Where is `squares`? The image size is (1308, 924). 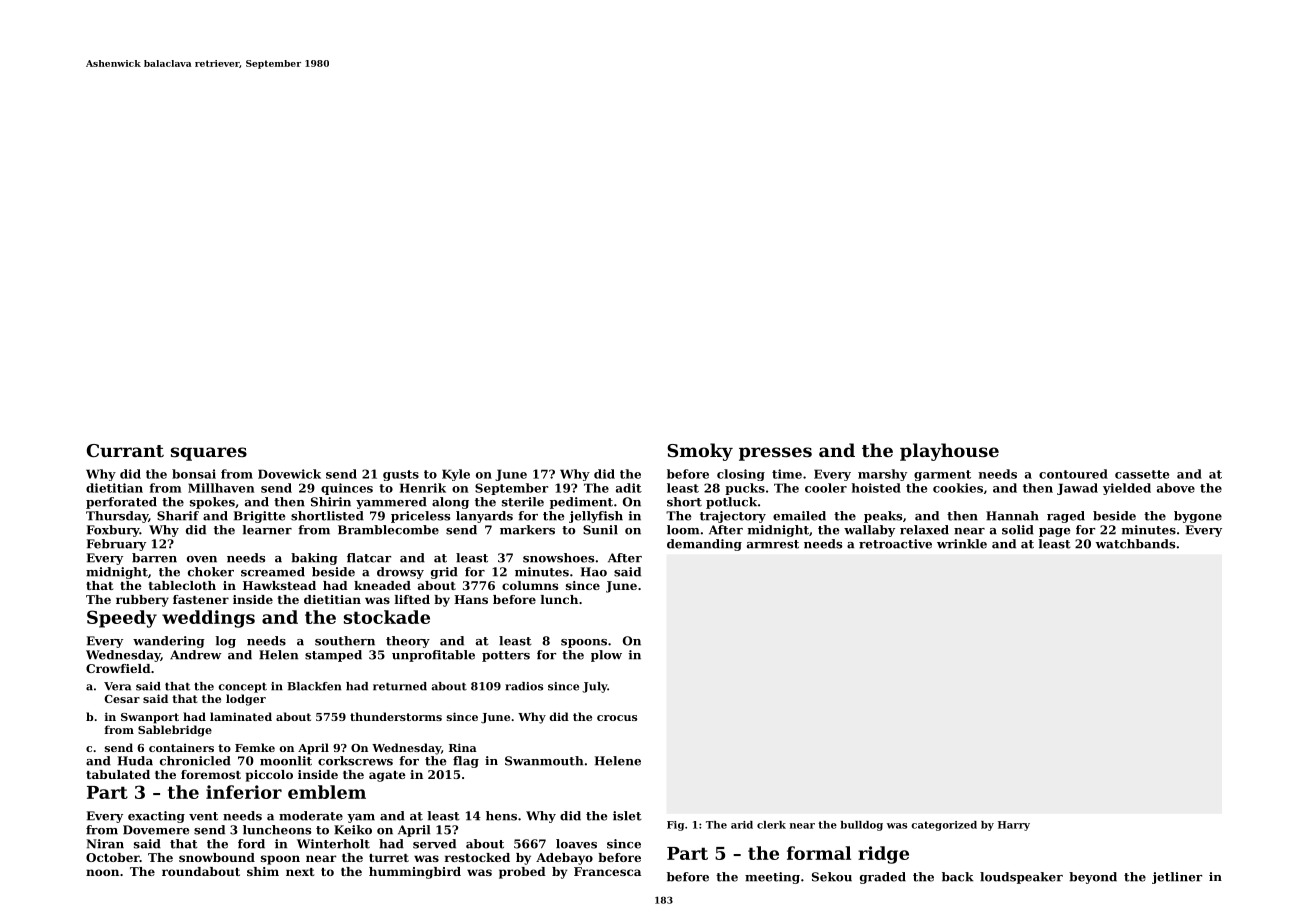 squares is located at coordinates (209, 454).
